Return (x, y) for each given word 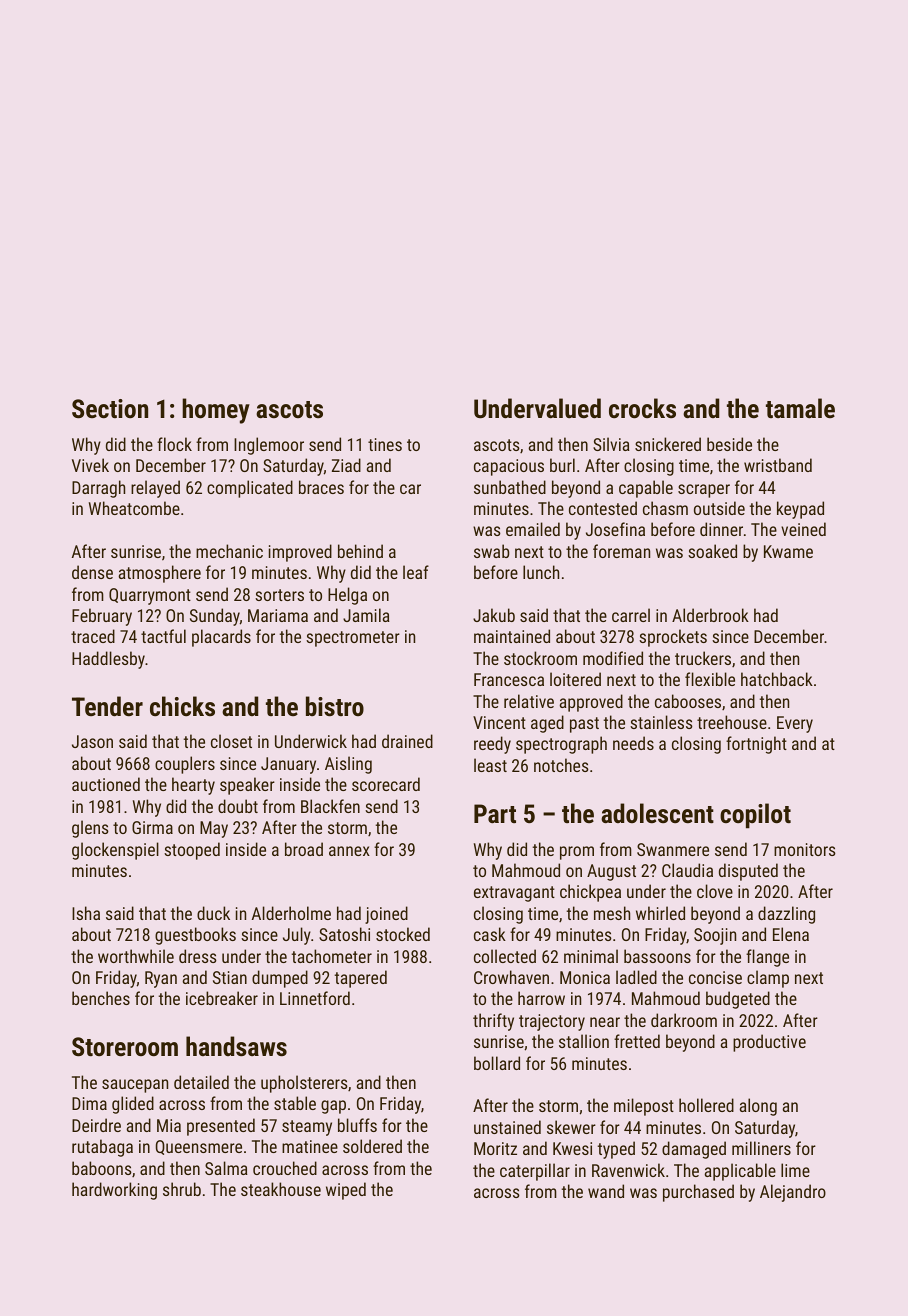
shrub (182, 1189)
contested (603, 508)
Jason (92, 741)
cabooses (688, 701)
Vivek (90, 465)
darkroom (684, 1020)
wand (606, 1191)
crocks (642, 408)
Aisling (348, 765)
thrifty (493, 1022)
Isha (86, 913)
